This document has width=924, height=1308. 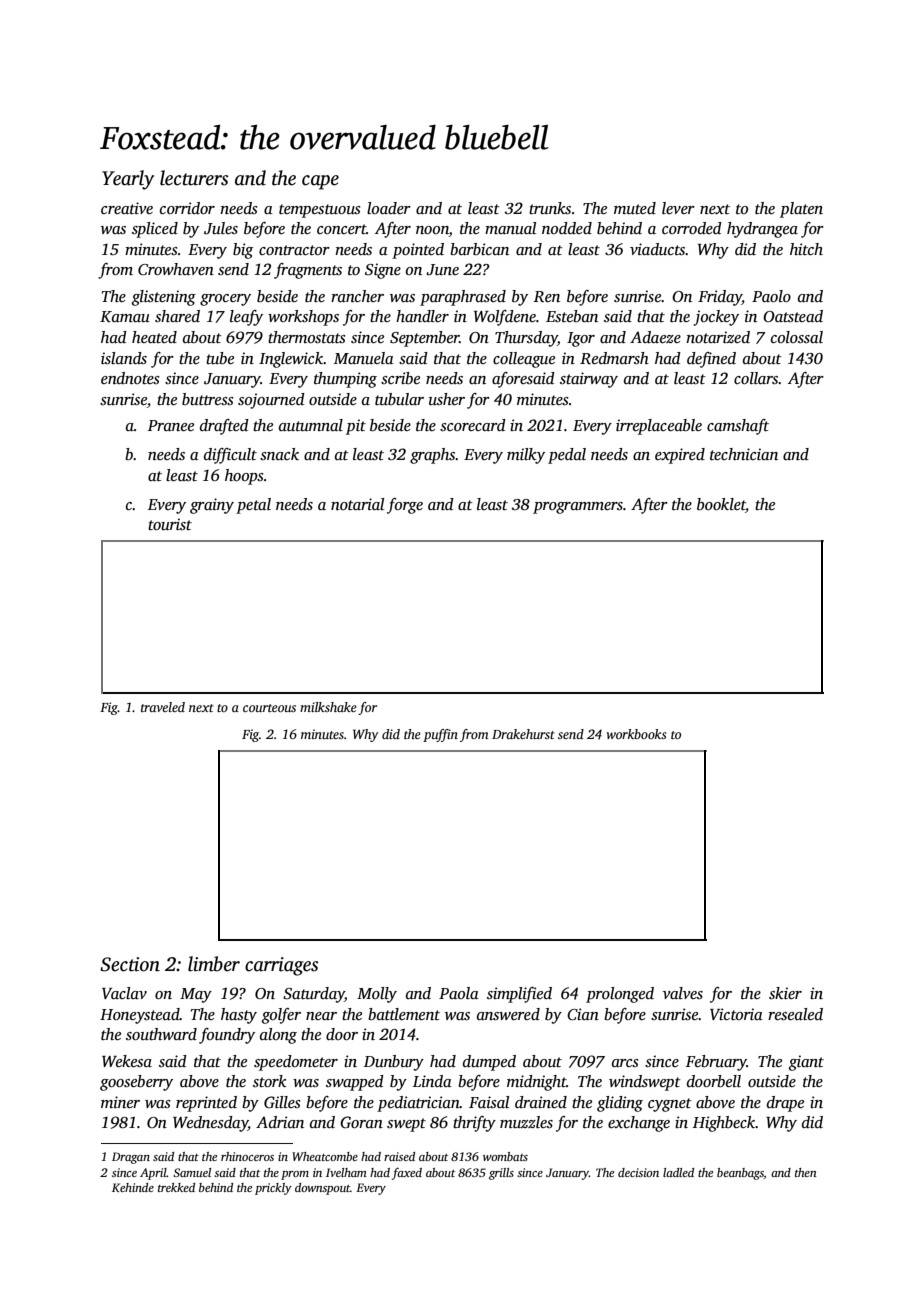 What do you see at coordinates (447, 399) in the document?
I see `usher` at bounding box center [447, 399].
